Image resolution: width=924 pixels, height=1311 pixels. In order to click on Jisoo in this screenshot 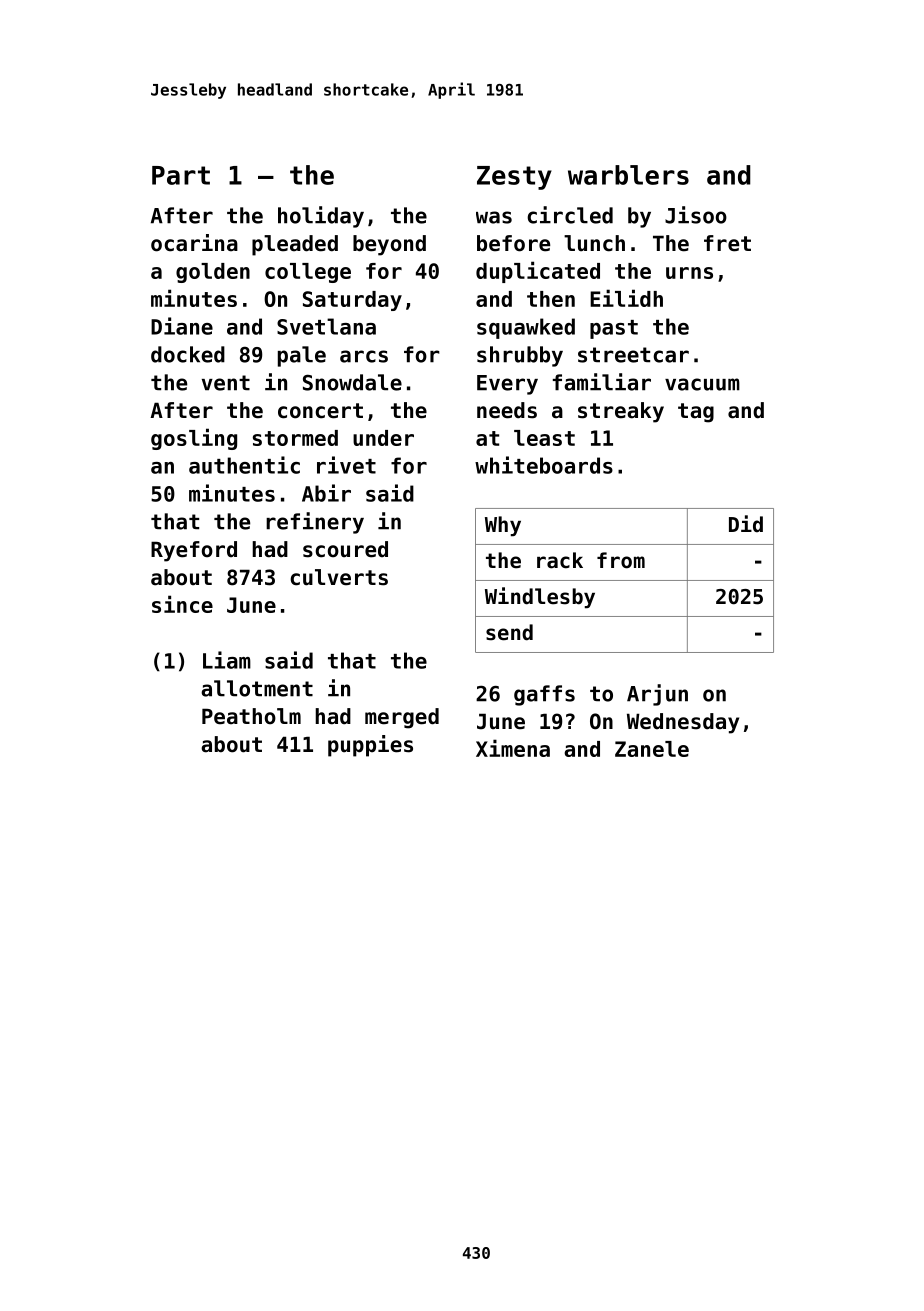, I will do `click(696, 215)`.
